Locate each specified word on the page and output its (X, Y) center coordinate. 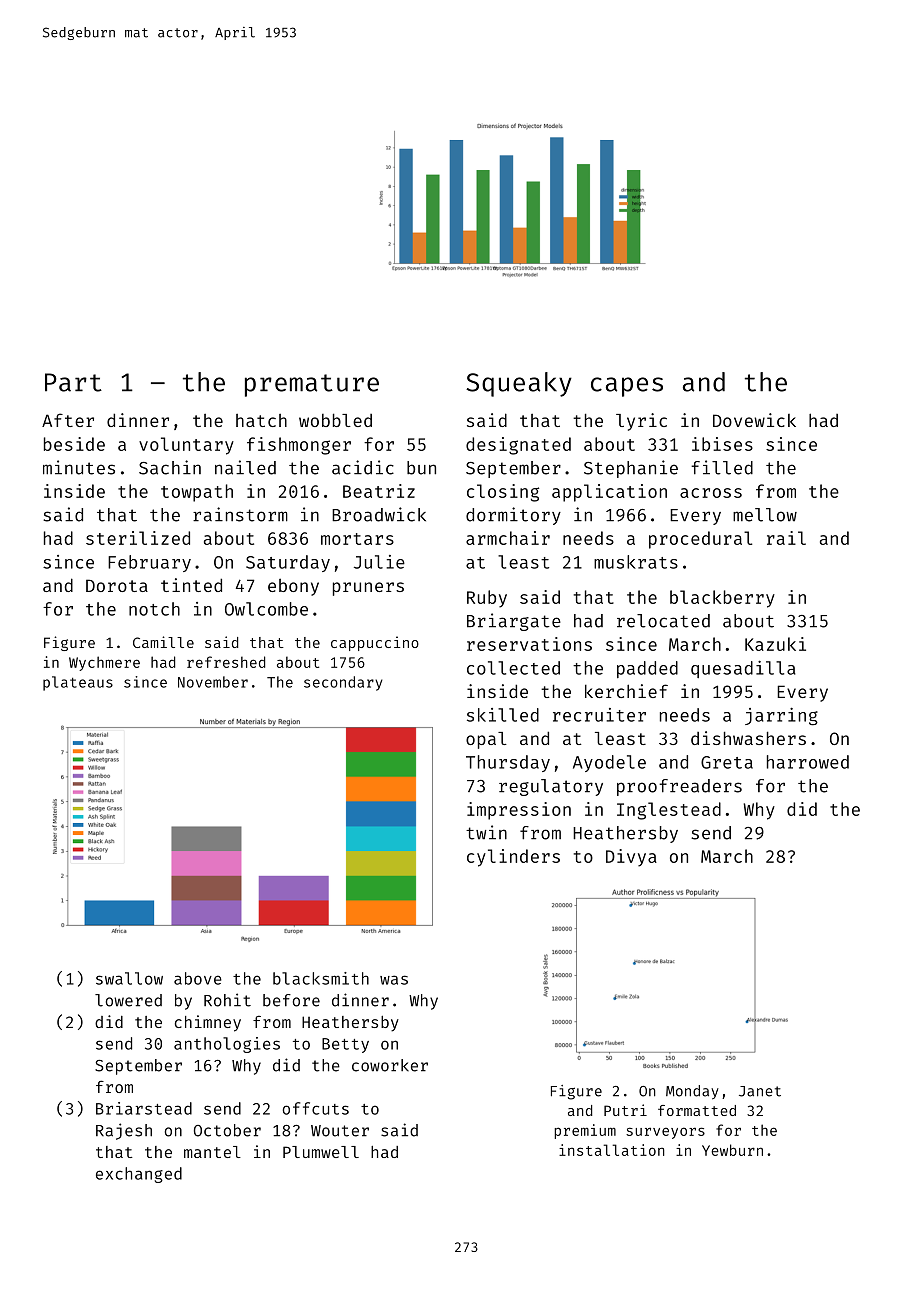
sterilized (138, 538)
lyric (641, 422)
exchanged (139, 1175)
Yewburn (732, 1150)
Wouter (340, 1131)
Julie (379, 562)
